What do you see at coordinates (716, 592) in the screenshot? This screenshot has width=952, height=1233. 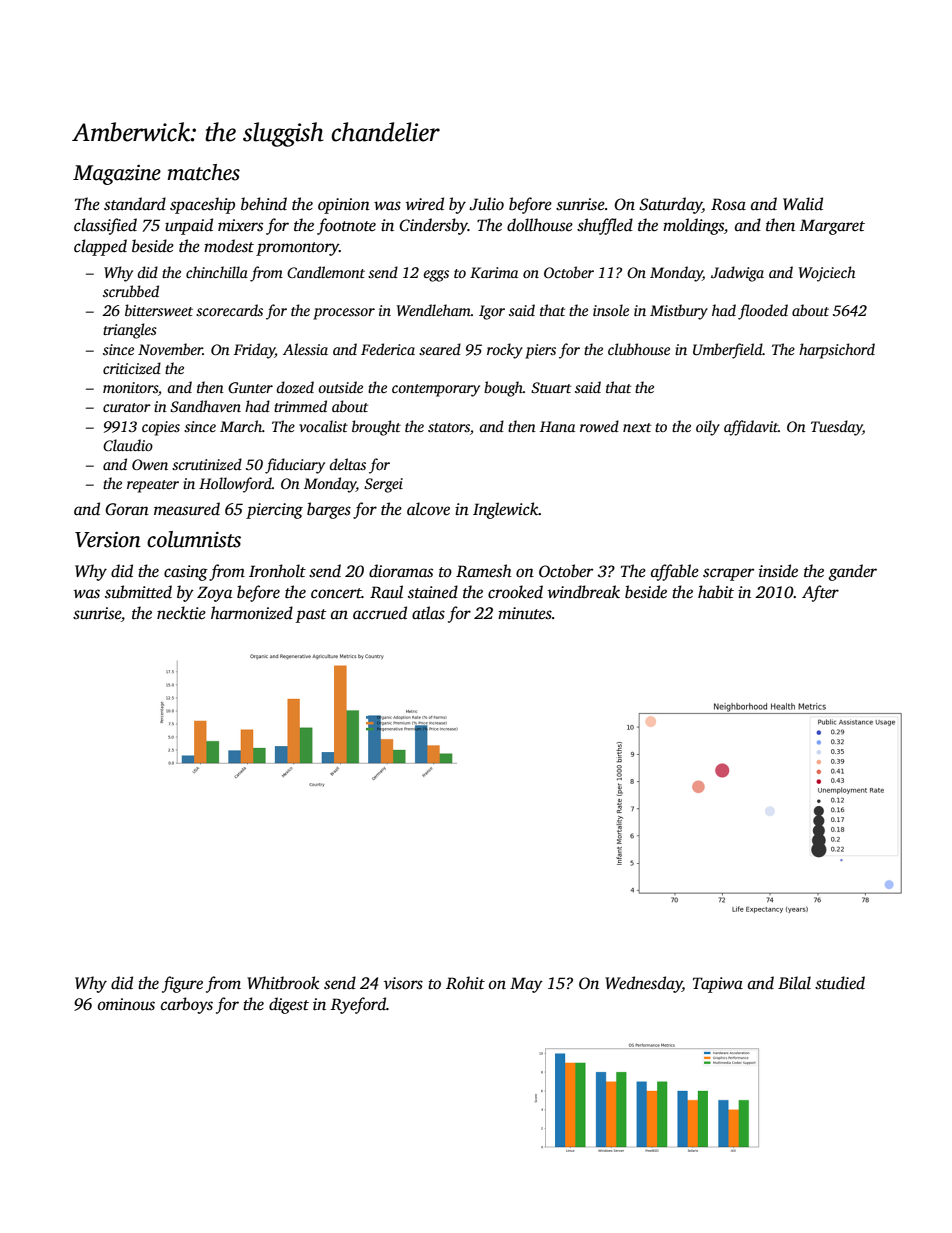 I see `habit` at bounding box center [716, 592].
